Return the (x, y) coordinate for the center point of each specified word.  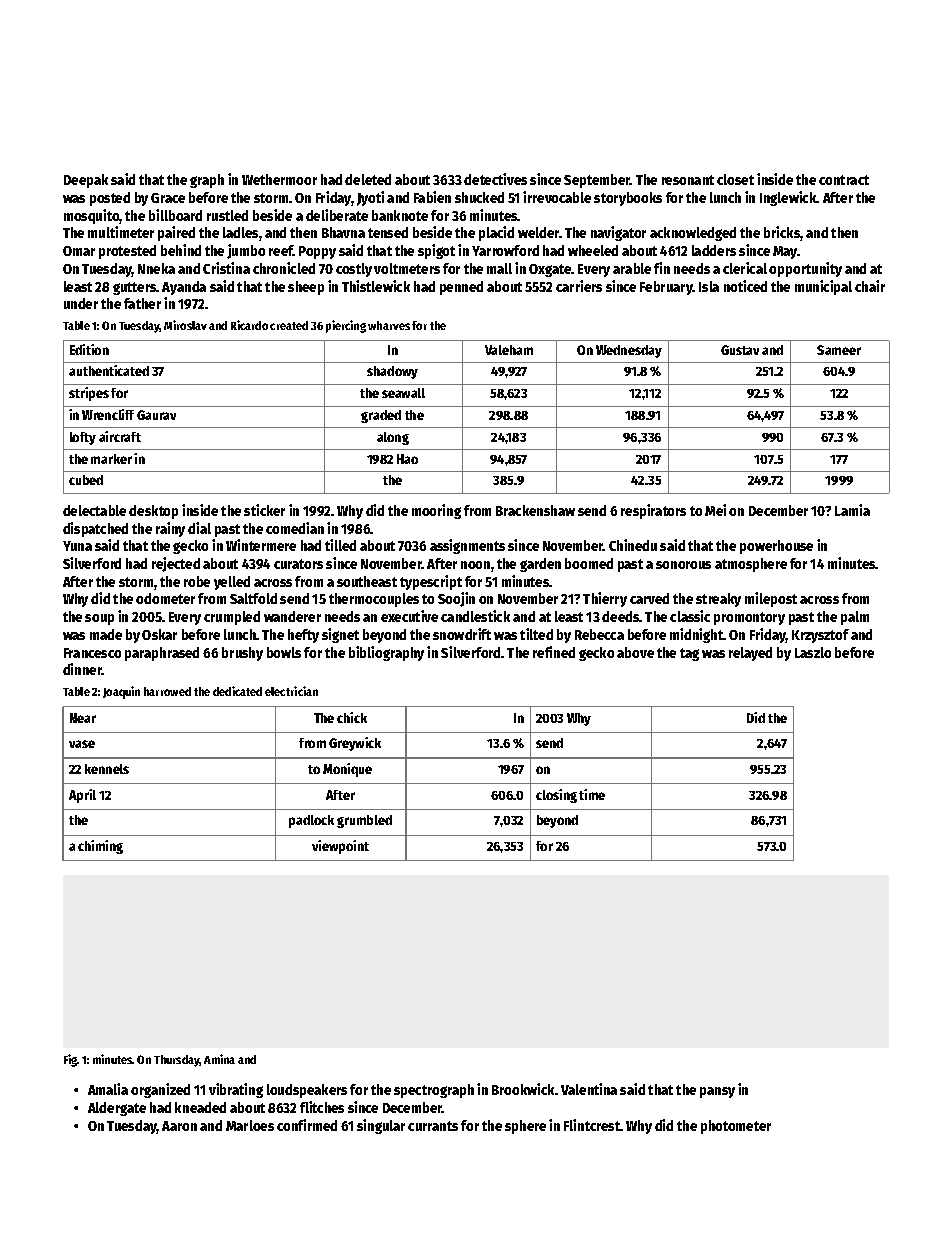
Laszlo (813, 652)
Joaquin (121, 692)
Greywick (355, 744)
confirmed (307, 1125)
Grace (168, 198)
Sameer (839, 350)
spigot (436, 251)
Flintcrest (592, 1125)
